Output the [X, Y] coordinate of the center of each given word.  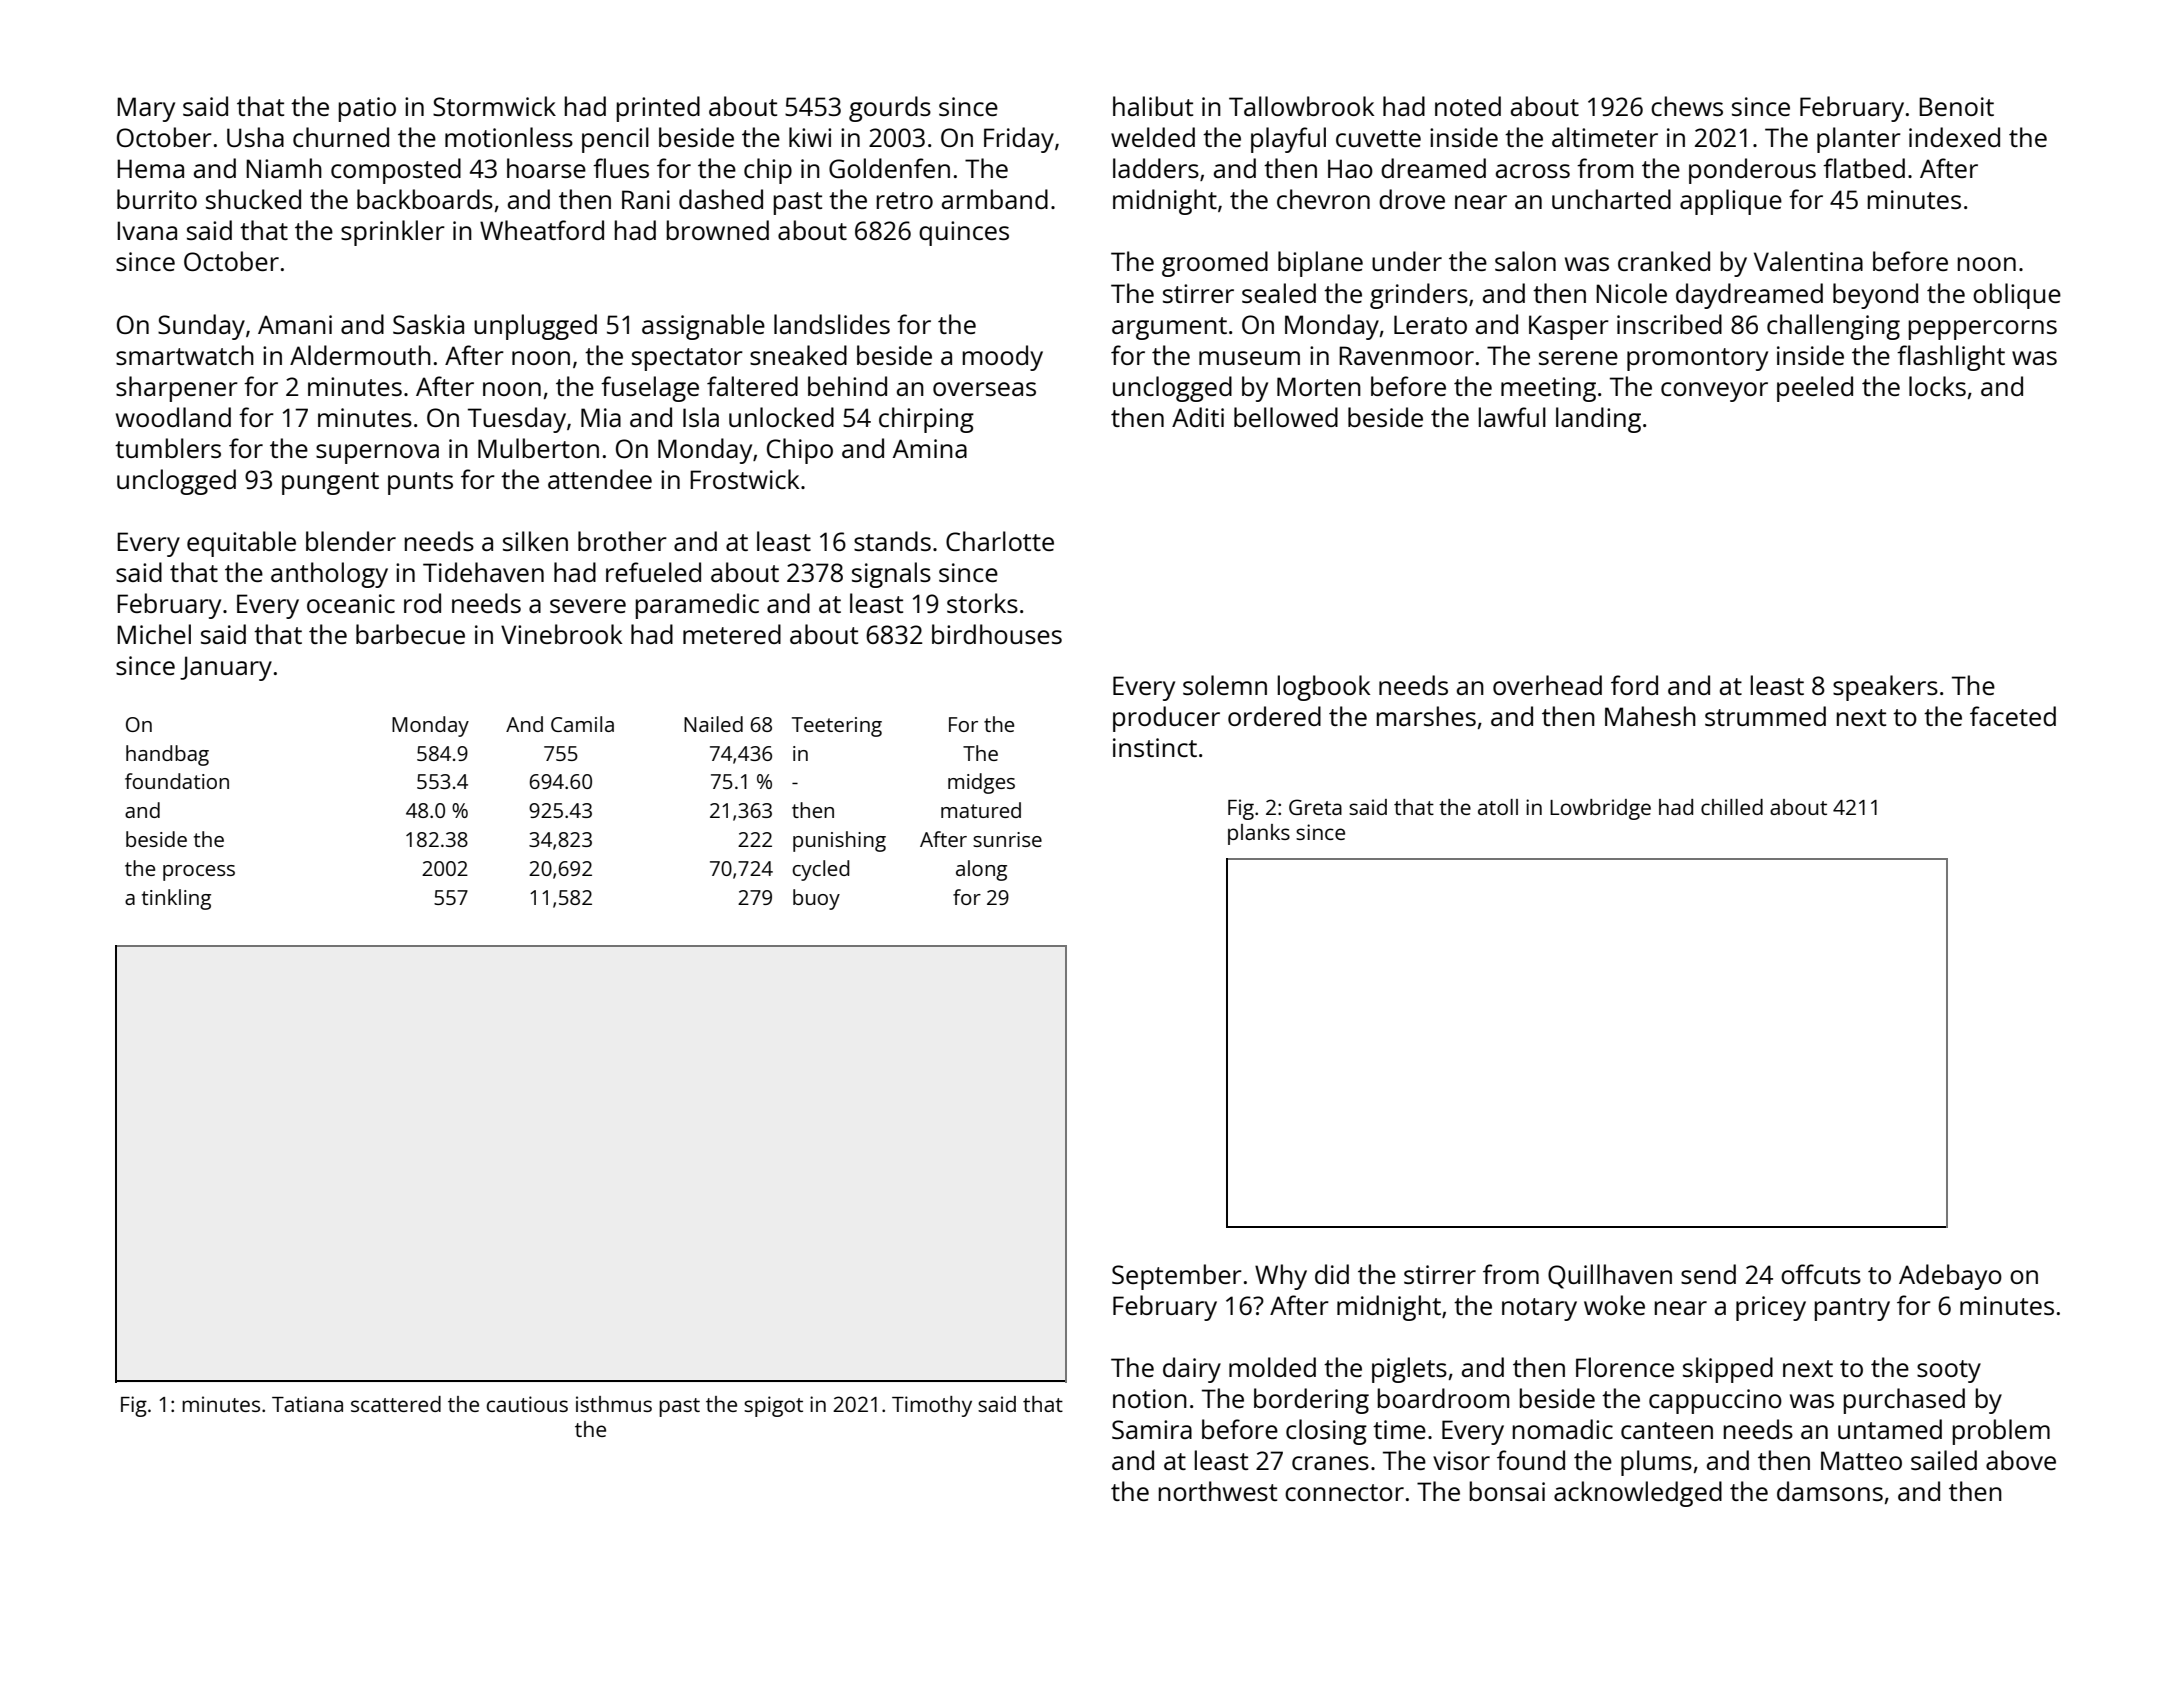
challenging [1833, 327]
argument [1169, 328]
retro [904, 200]
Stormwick [494, 106]
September [1177, 1277]
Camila [582, 724]
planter [1859, 140]
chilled [1732, 807]
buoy [816, 899]
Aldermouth [360, 355]
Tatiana [307, 1404]
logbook [1323, 688]
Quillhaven [1610, 1276]
